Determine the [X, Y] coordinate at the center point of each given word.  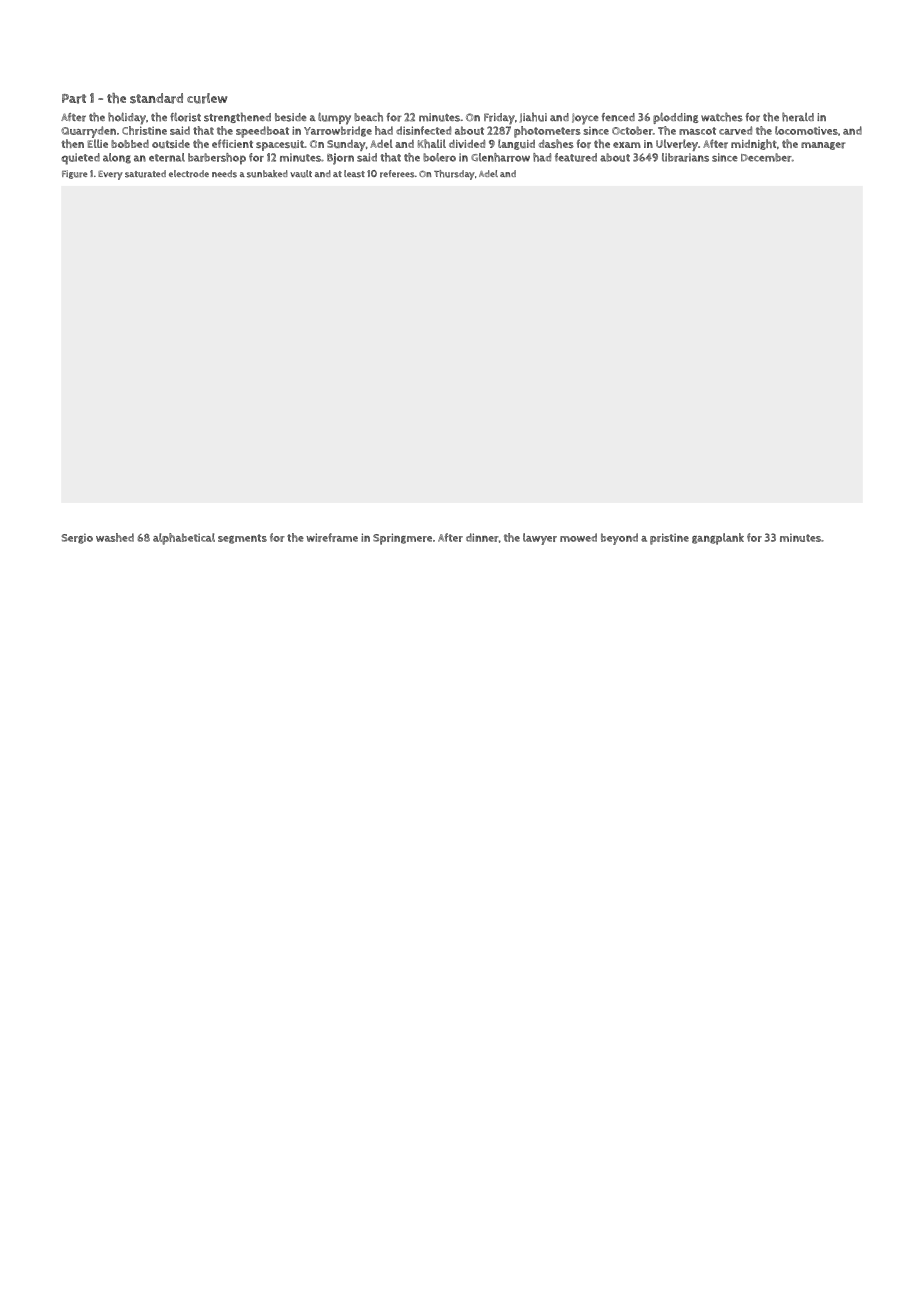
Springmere [402, 539]
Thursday [454, 175]
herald [798, 117]
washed [115, 537]
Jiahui [533, 117]
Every [110, 175]
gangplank [718, 539]
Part [74, 99]
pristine [669, 539]
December [766, 157]
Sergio [77, 538]
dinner [482, 537]
